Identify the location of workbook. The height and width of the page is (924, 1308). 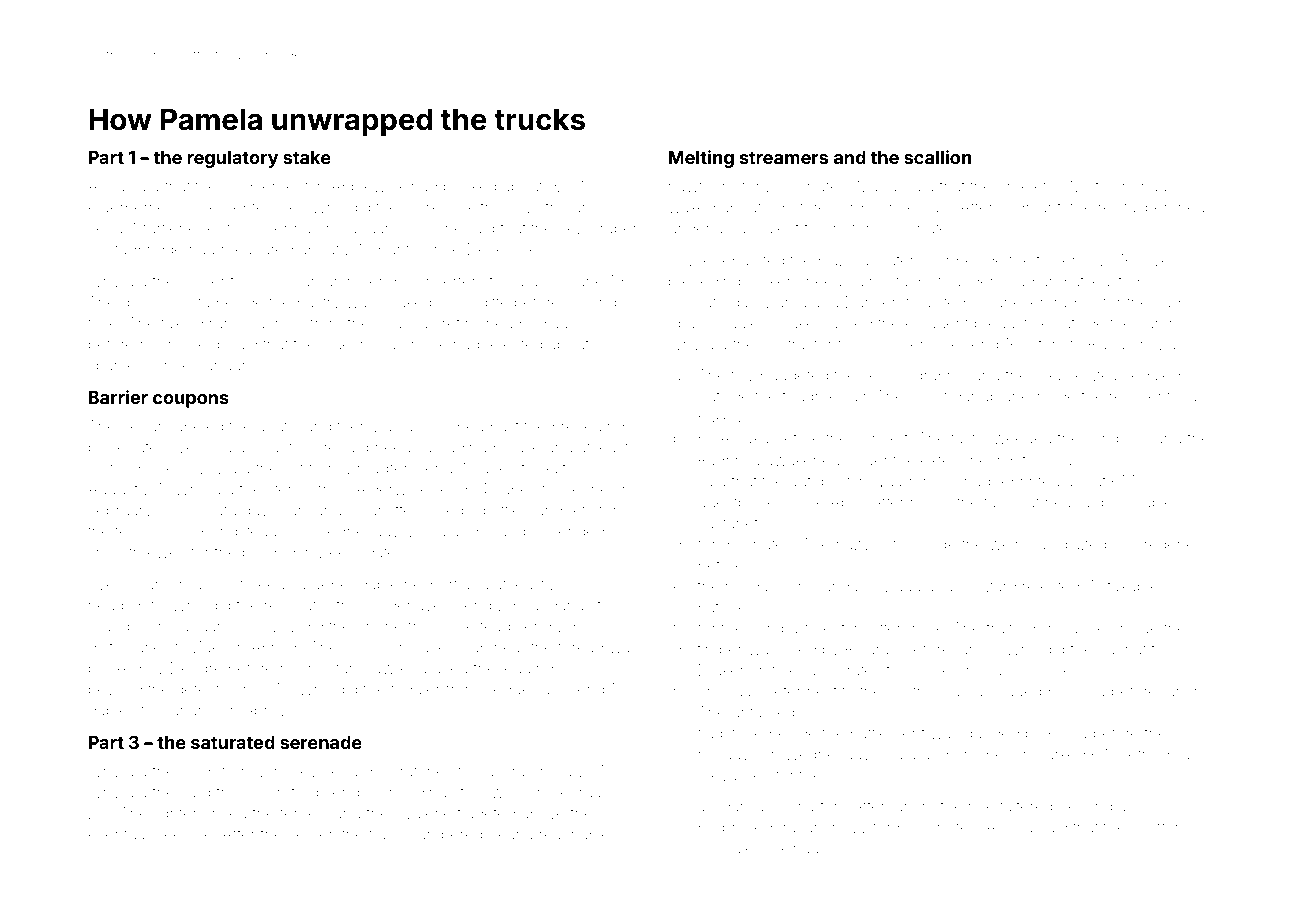
(439, 207).
